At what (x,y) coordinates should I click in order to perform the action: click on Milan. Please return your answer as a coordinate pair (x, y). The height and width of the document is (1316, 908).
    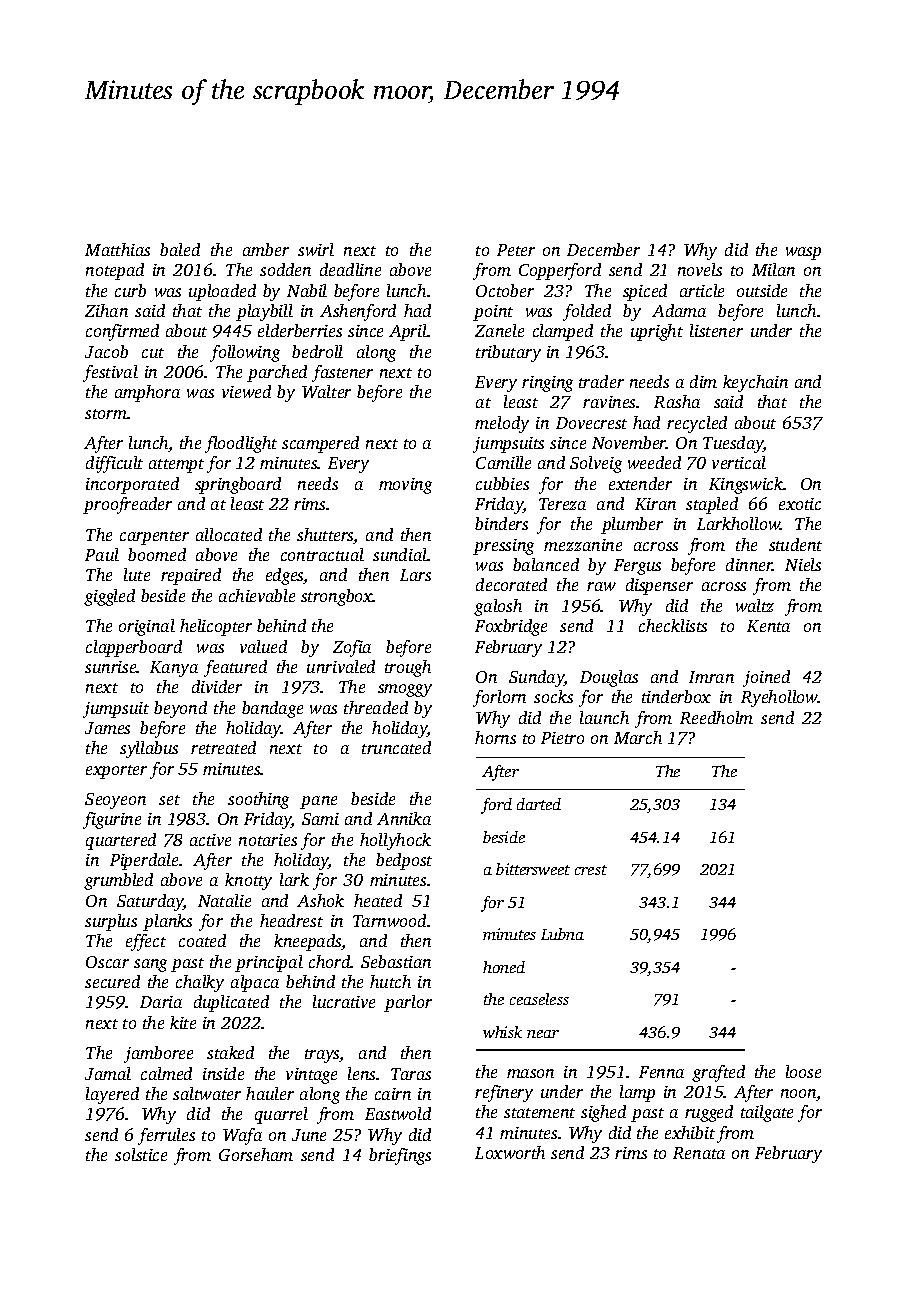
    Looking at the image, I should click on (773, 269).
